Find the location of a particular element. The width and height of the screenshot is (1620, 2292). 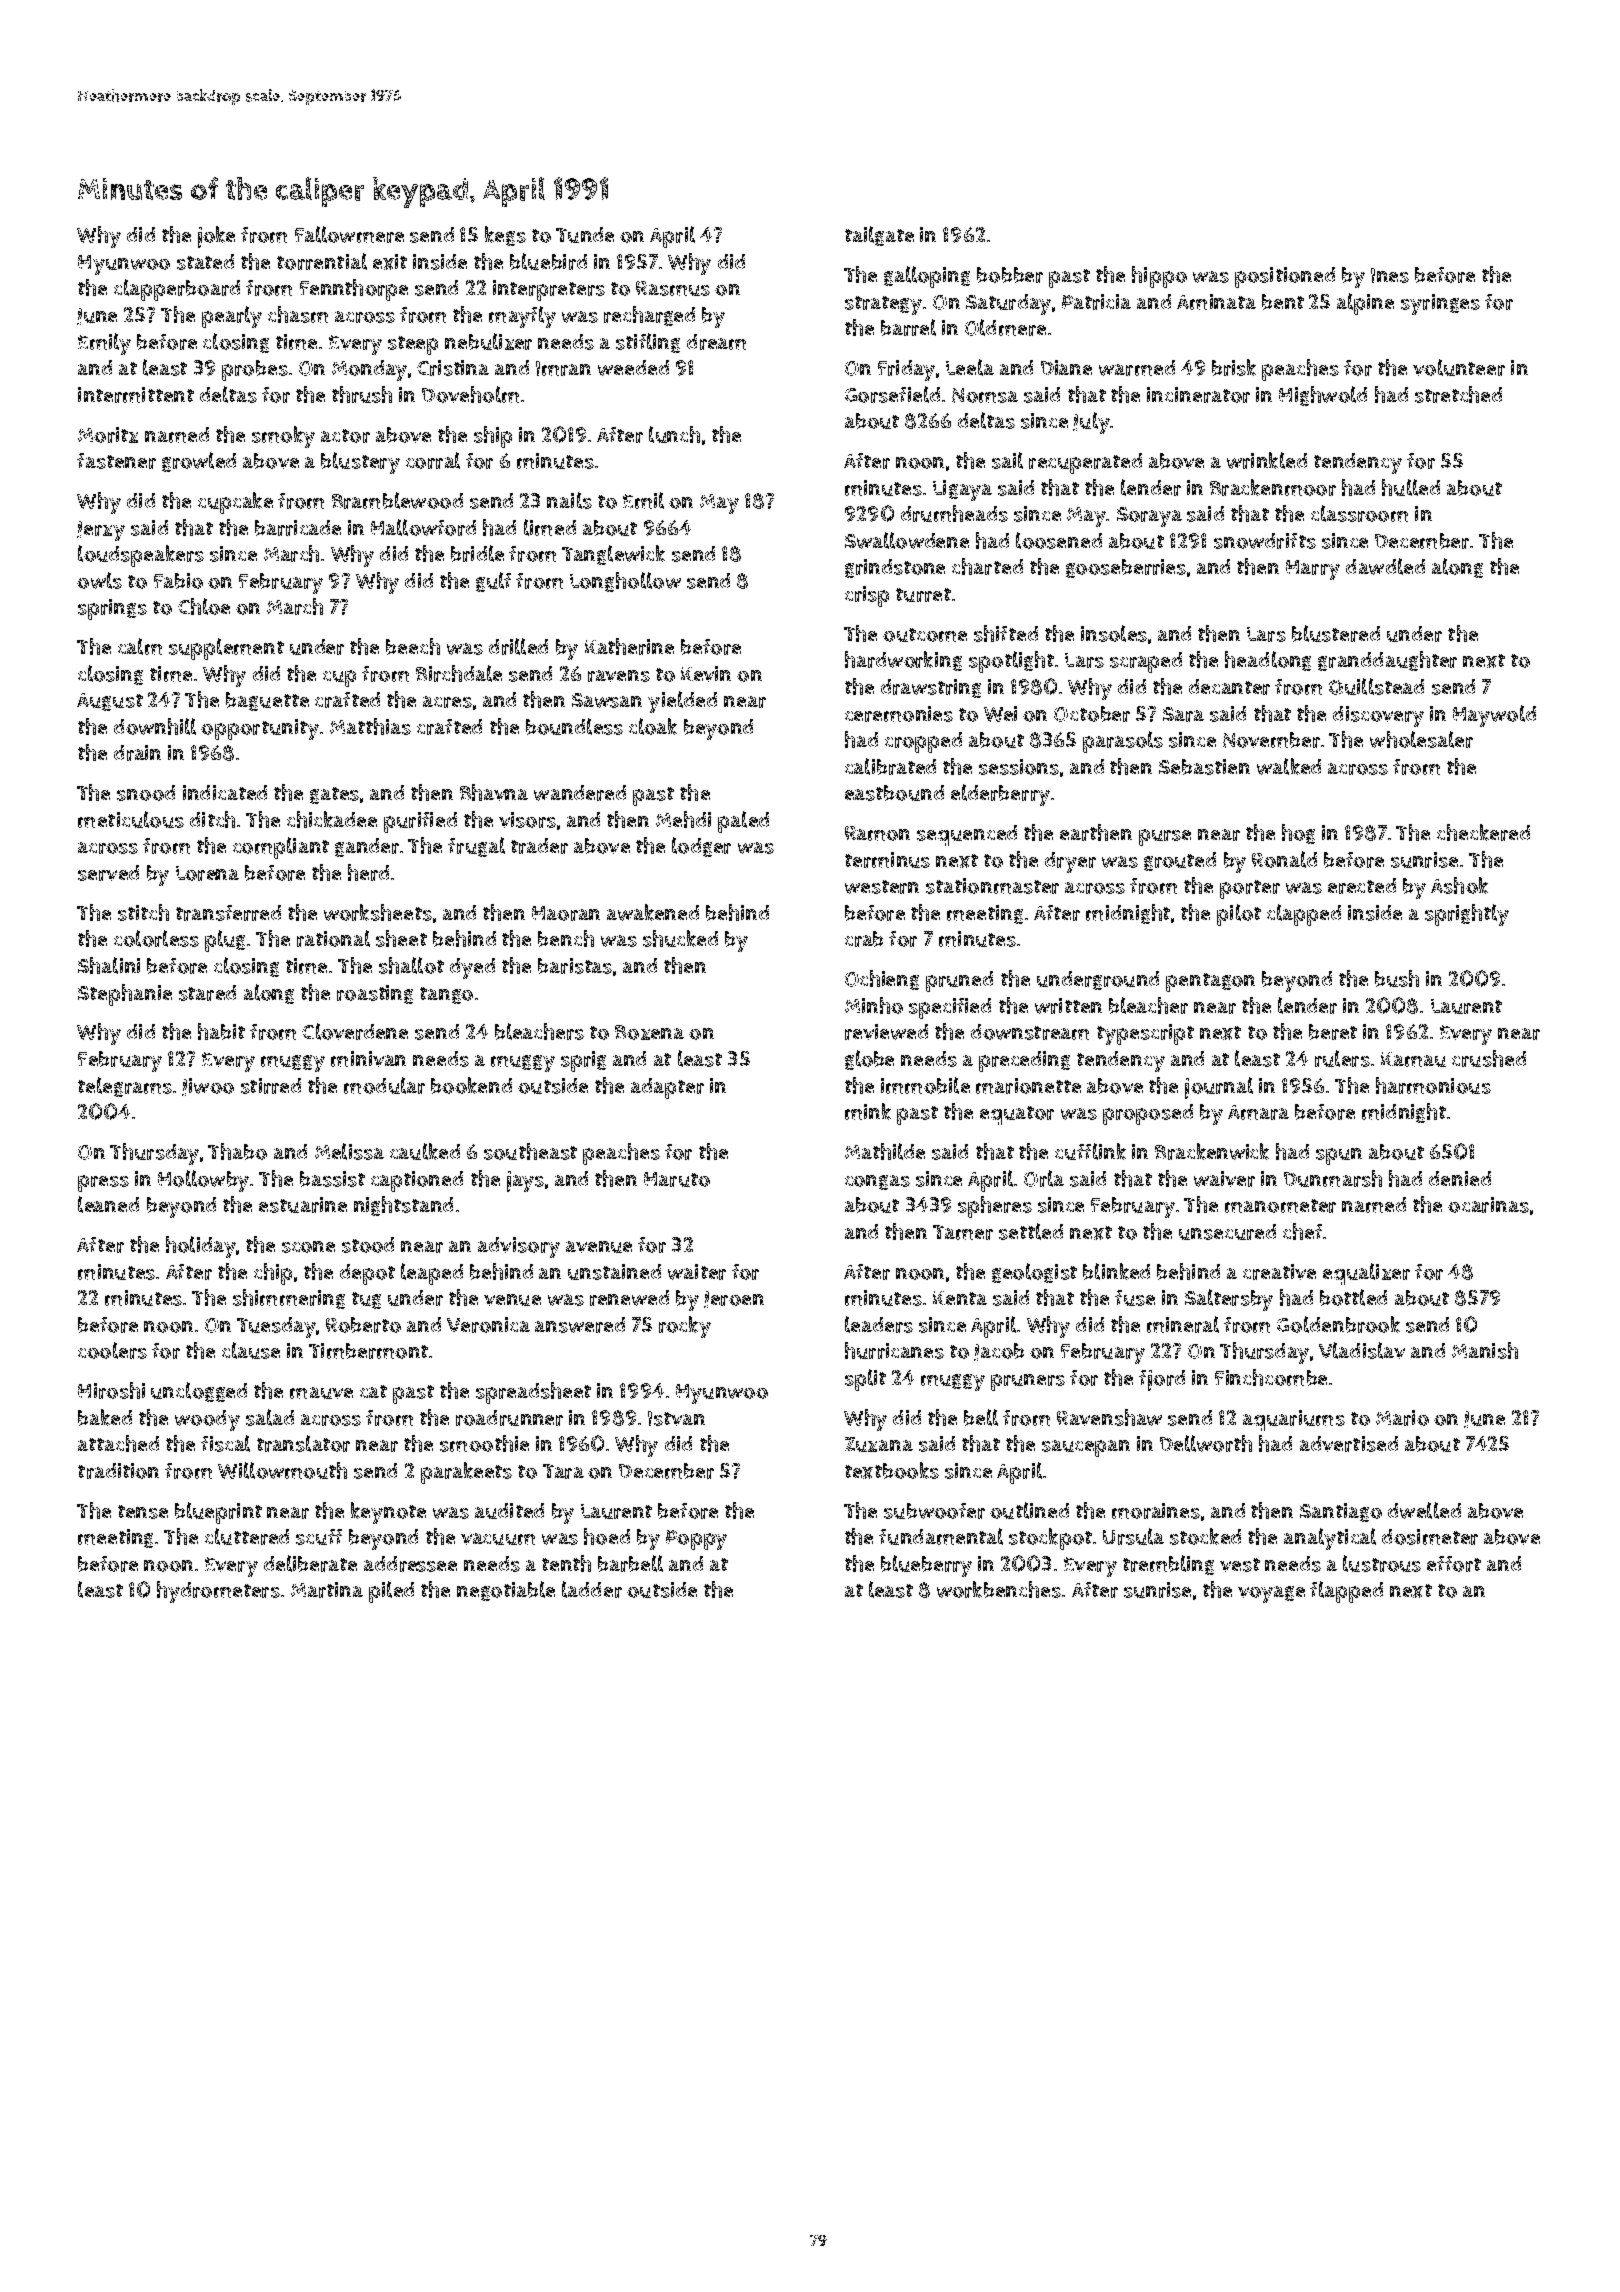

waiter is located at coordinates (697, 1272).
